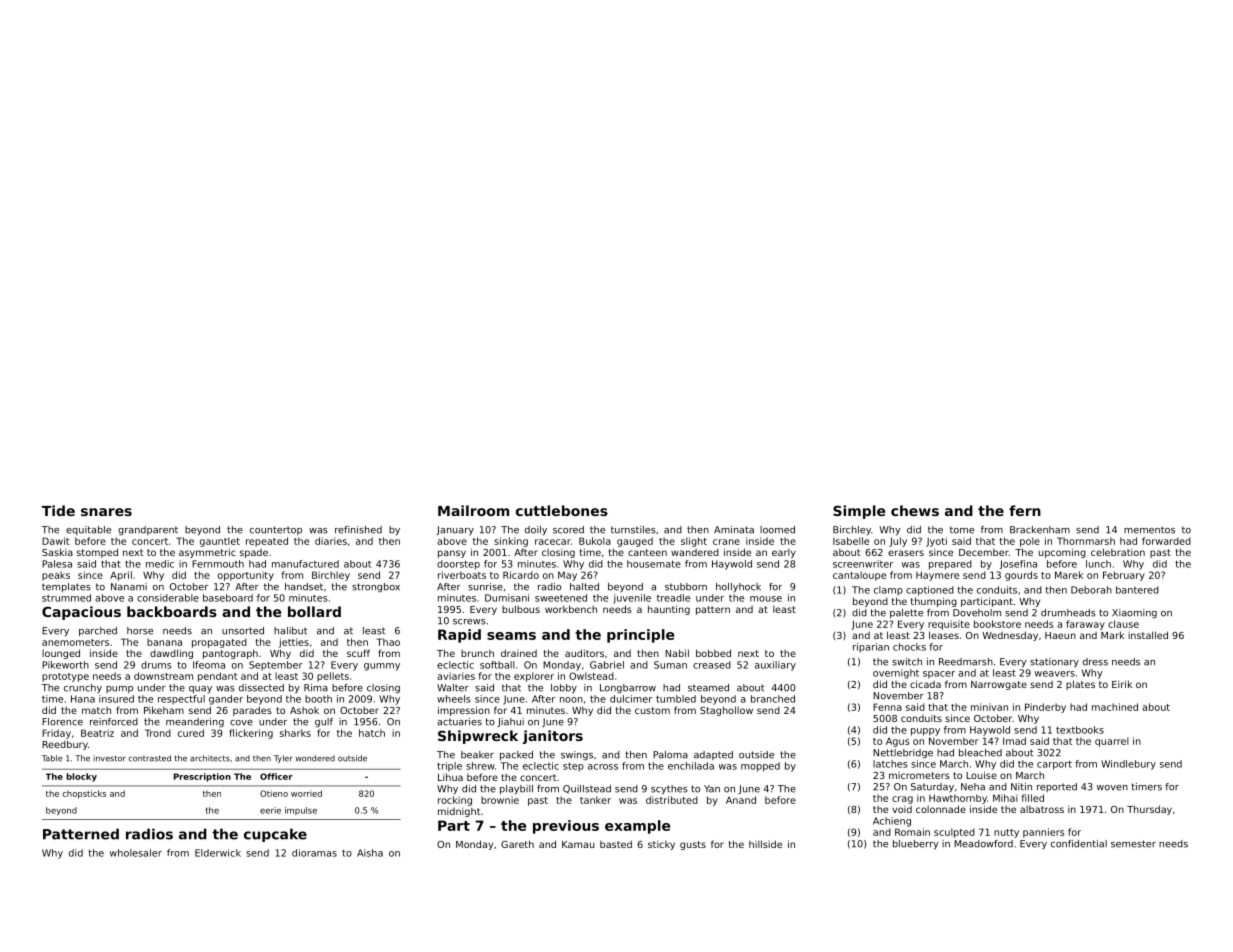 The image size is (1233, 952). I want to click on mementos, so click(1149, 530).
